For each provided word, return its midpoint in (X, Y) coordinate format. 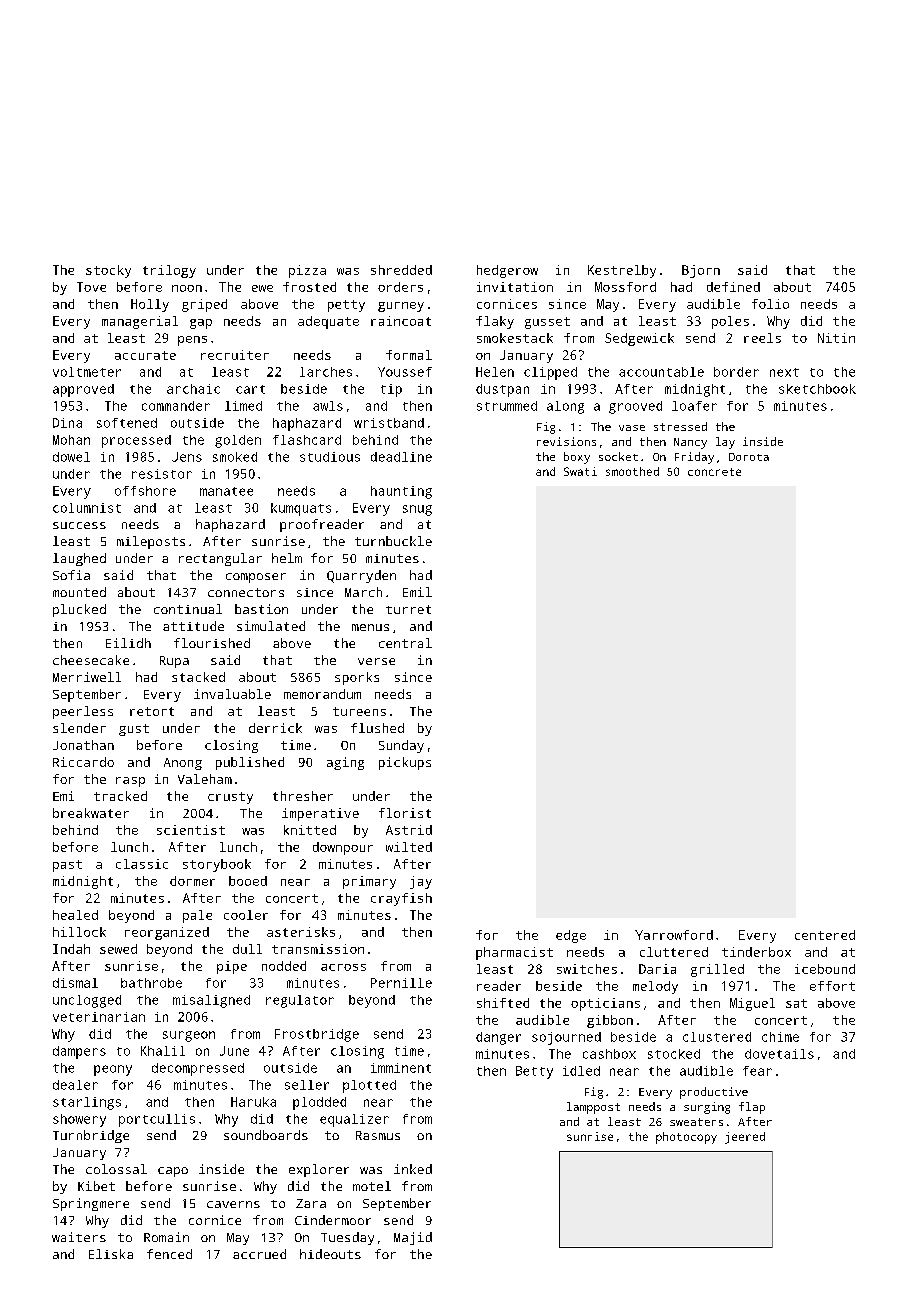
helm (287, 558)
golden (238, 441)
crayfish (401, 899)
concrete (714, 472)
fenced (169, 1254)
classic (142, 864)
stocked (674, 1054)
